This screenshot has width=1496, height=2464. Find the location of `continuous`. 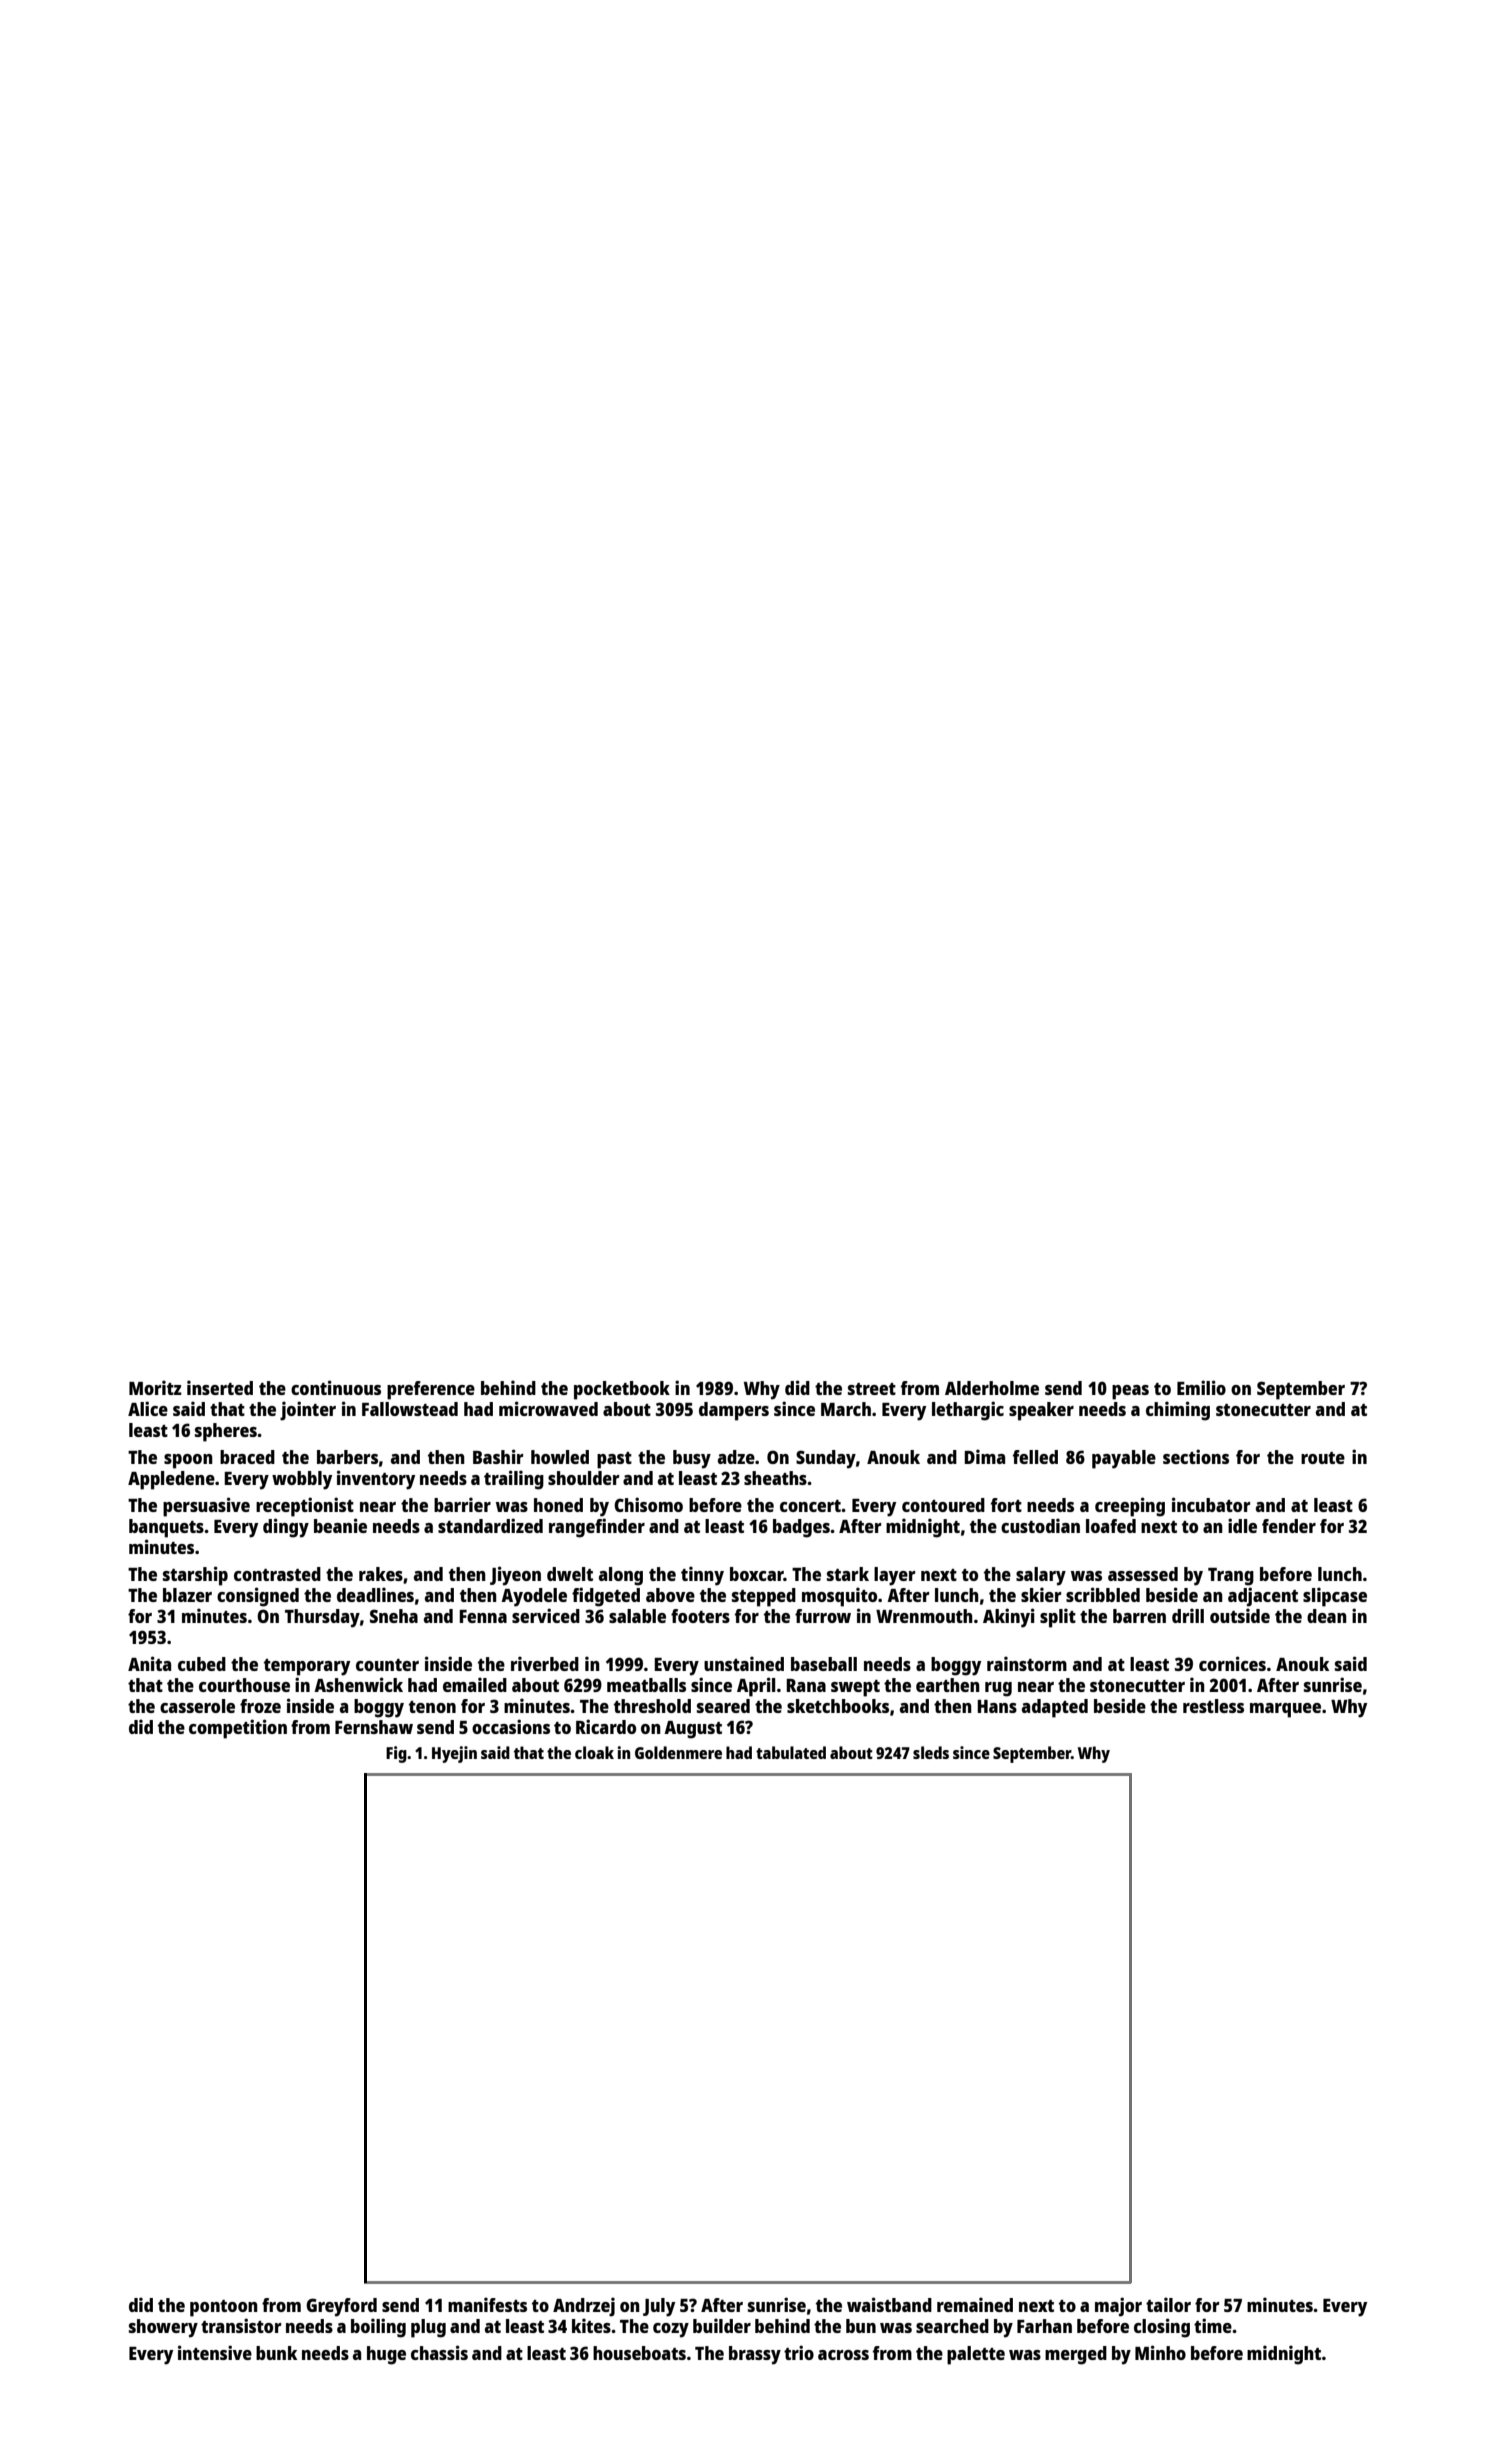

continuous is located at coordinates (336, 1387).
